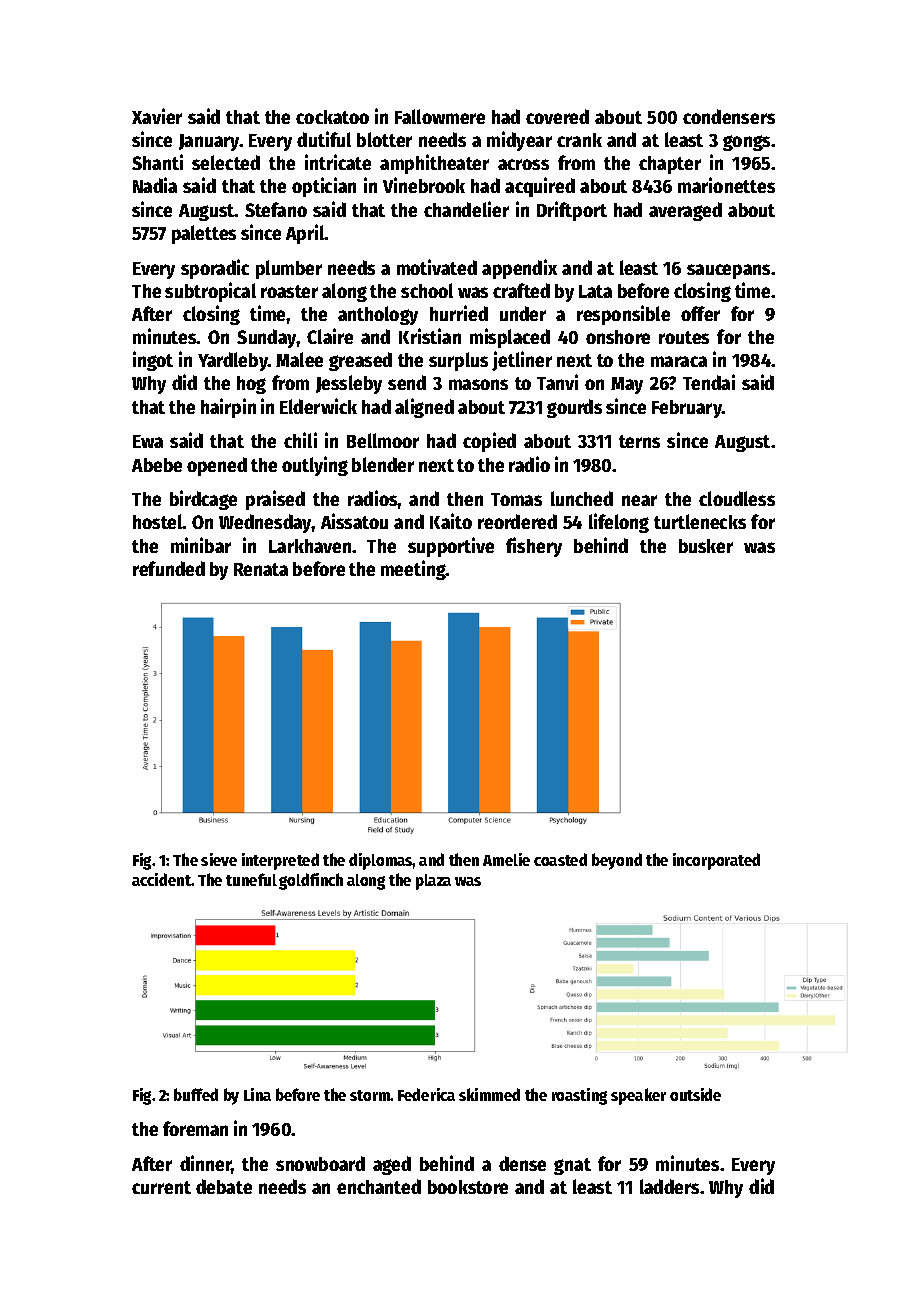  Describe the element at coordinates (506, 859) in the image. I see `Amelie` at that location.
